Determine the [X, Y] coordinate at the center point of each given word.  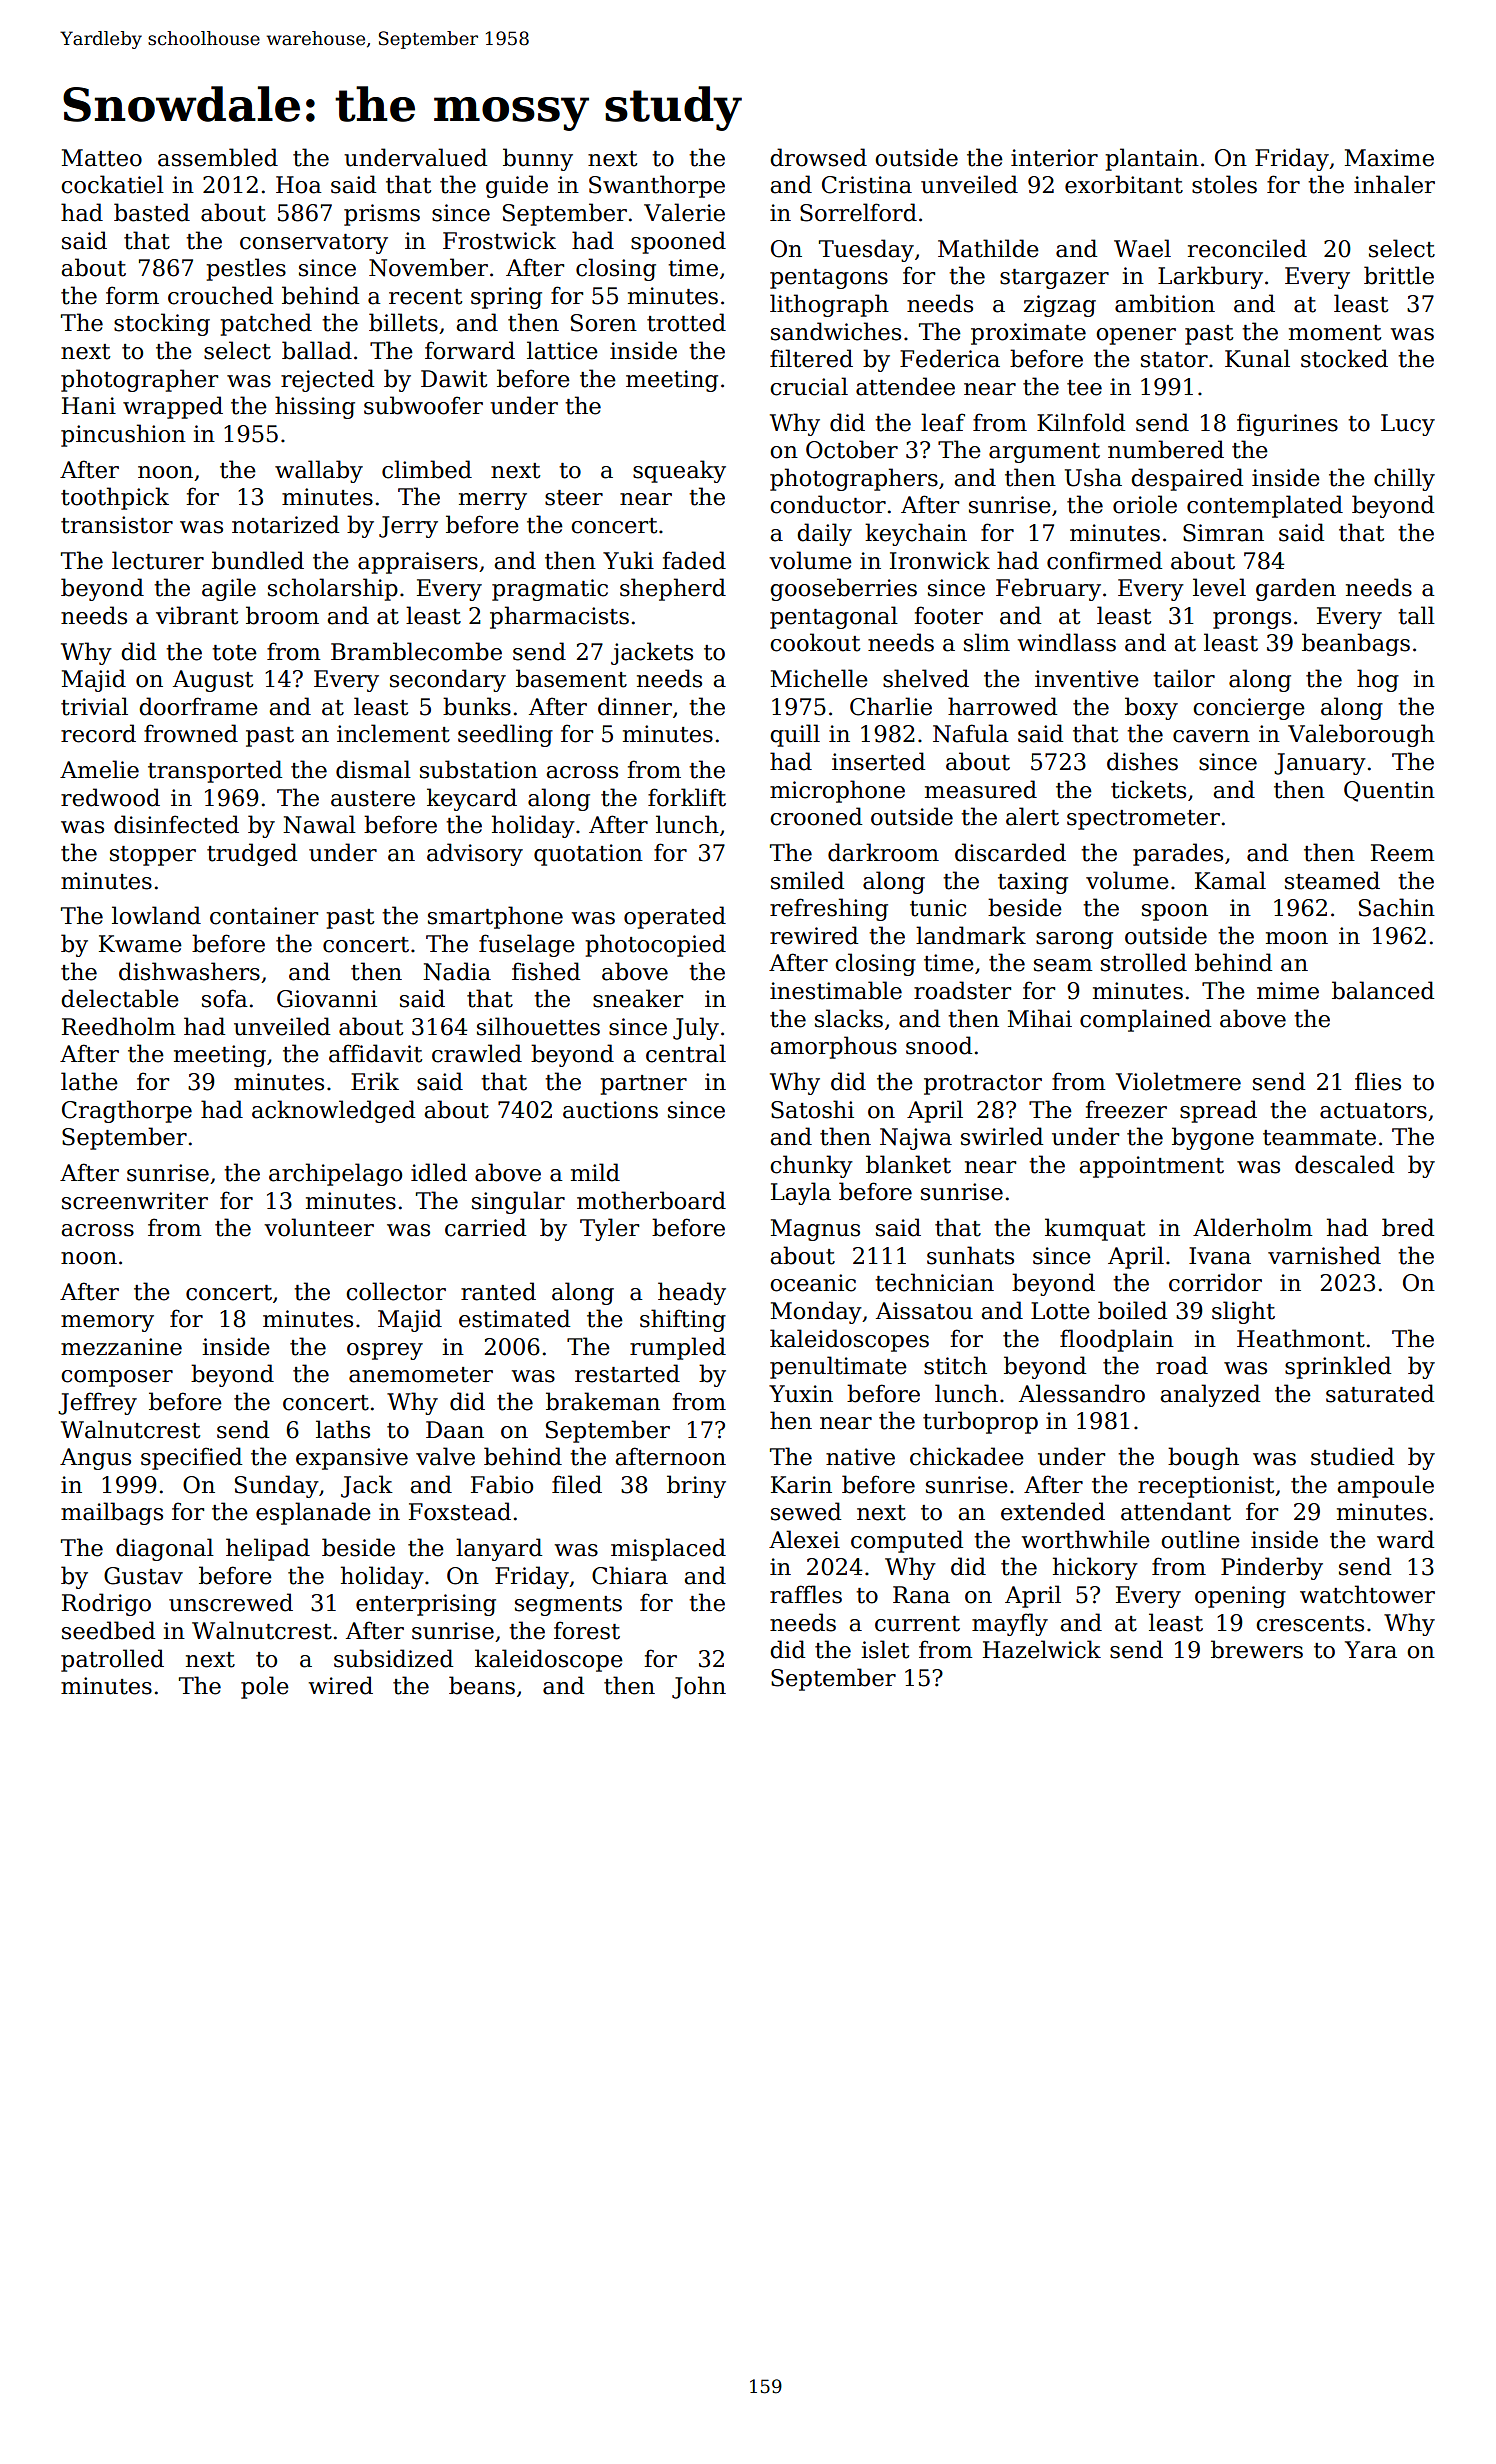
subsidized [393, 1658]
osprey [385, 1351]
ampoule [1385, 1486]
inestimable [836, 990]
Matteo [102, 158]
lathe [89, 1081]
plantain [1152, 159]
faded [694, 560]
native [860, 1457]
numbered [1166, 449]
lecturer [158, 560]
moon [1297, 938]
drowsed [818, 157]
